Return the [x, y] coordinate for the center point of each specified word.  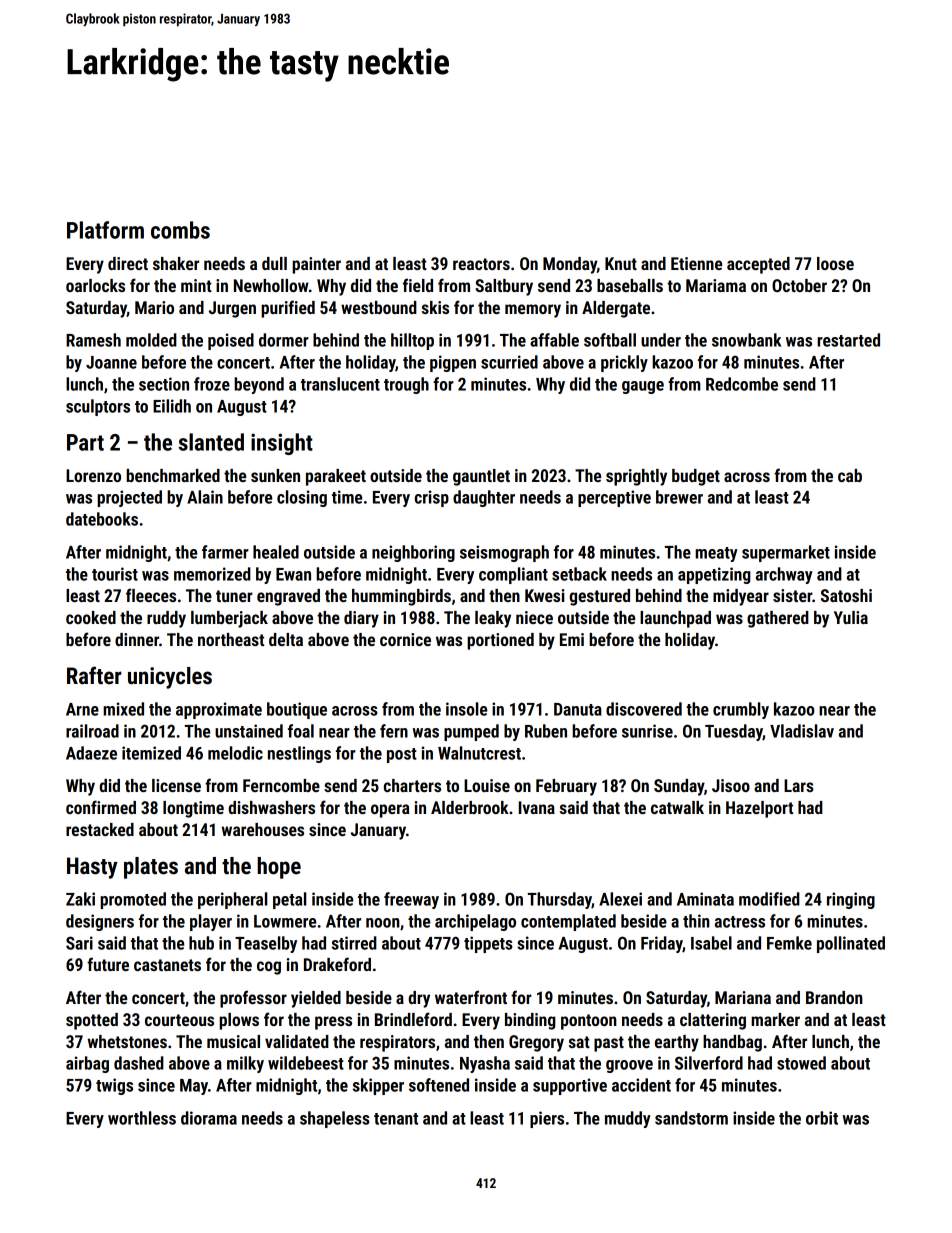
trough [406, 385]
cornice [405, 639]
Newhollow [271, 285]
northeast [231, 639]
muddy [628, 1119]
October [799, 285]
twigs [114, 1086]
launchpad [675, 619]
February [566, 787]
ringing [851, 900]
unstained [249, 731]
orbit [822, 1118]
